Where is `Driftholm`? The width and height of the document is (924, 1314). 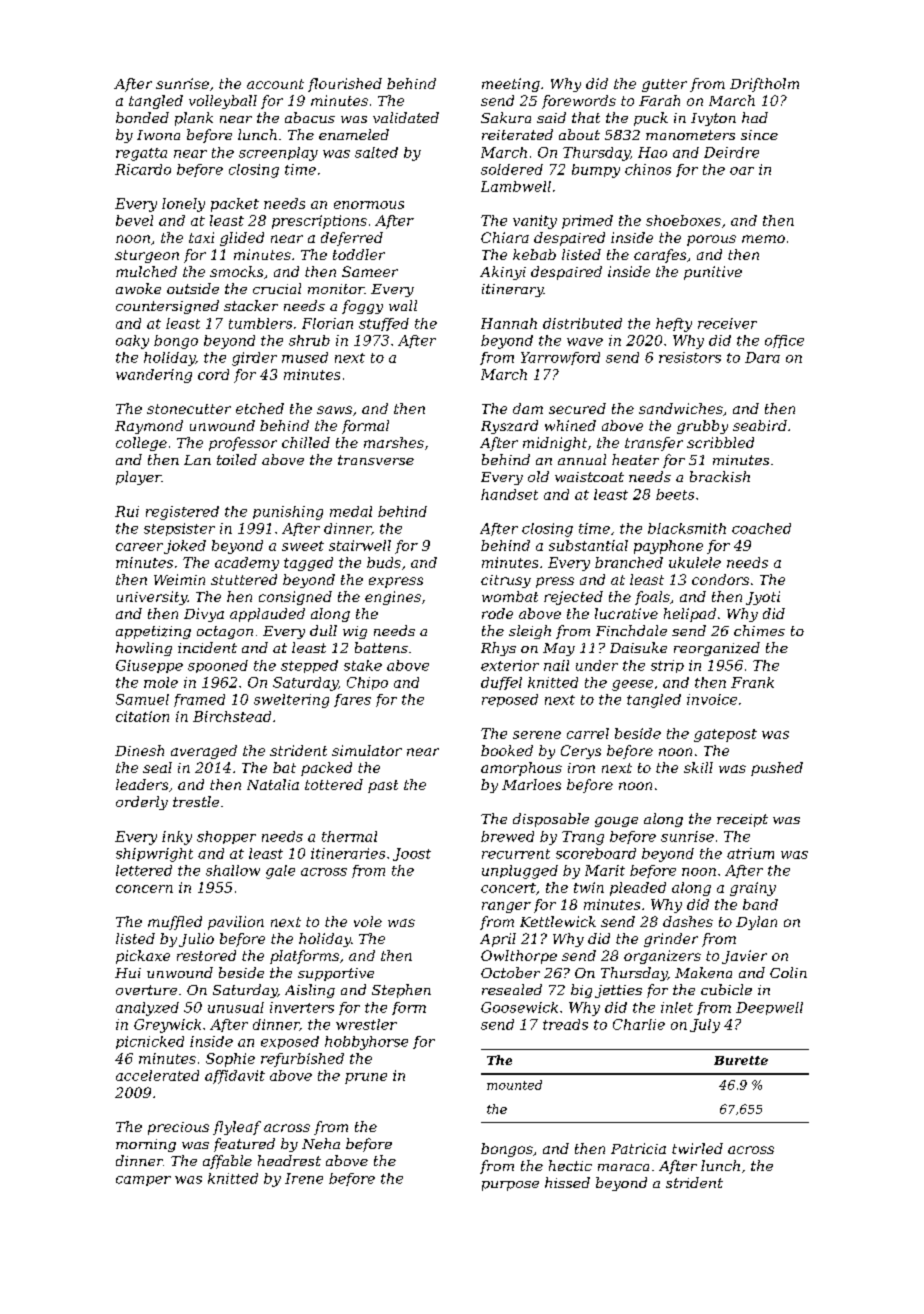 Driftholm is located at coordinates (764, 85).
